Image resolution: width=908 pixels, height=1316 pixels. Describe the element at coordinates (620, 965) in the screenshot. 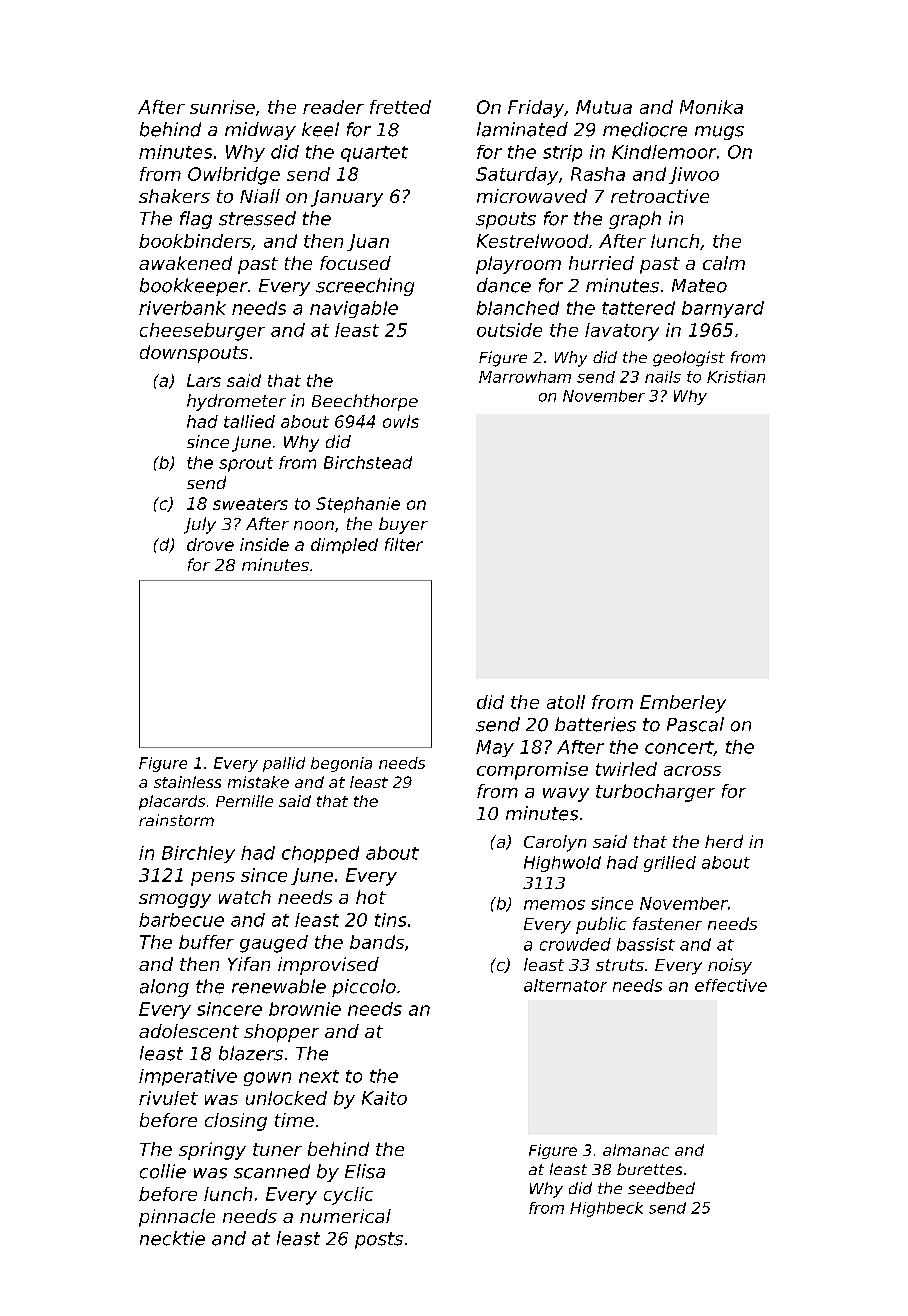

I see `struts` at that location.
